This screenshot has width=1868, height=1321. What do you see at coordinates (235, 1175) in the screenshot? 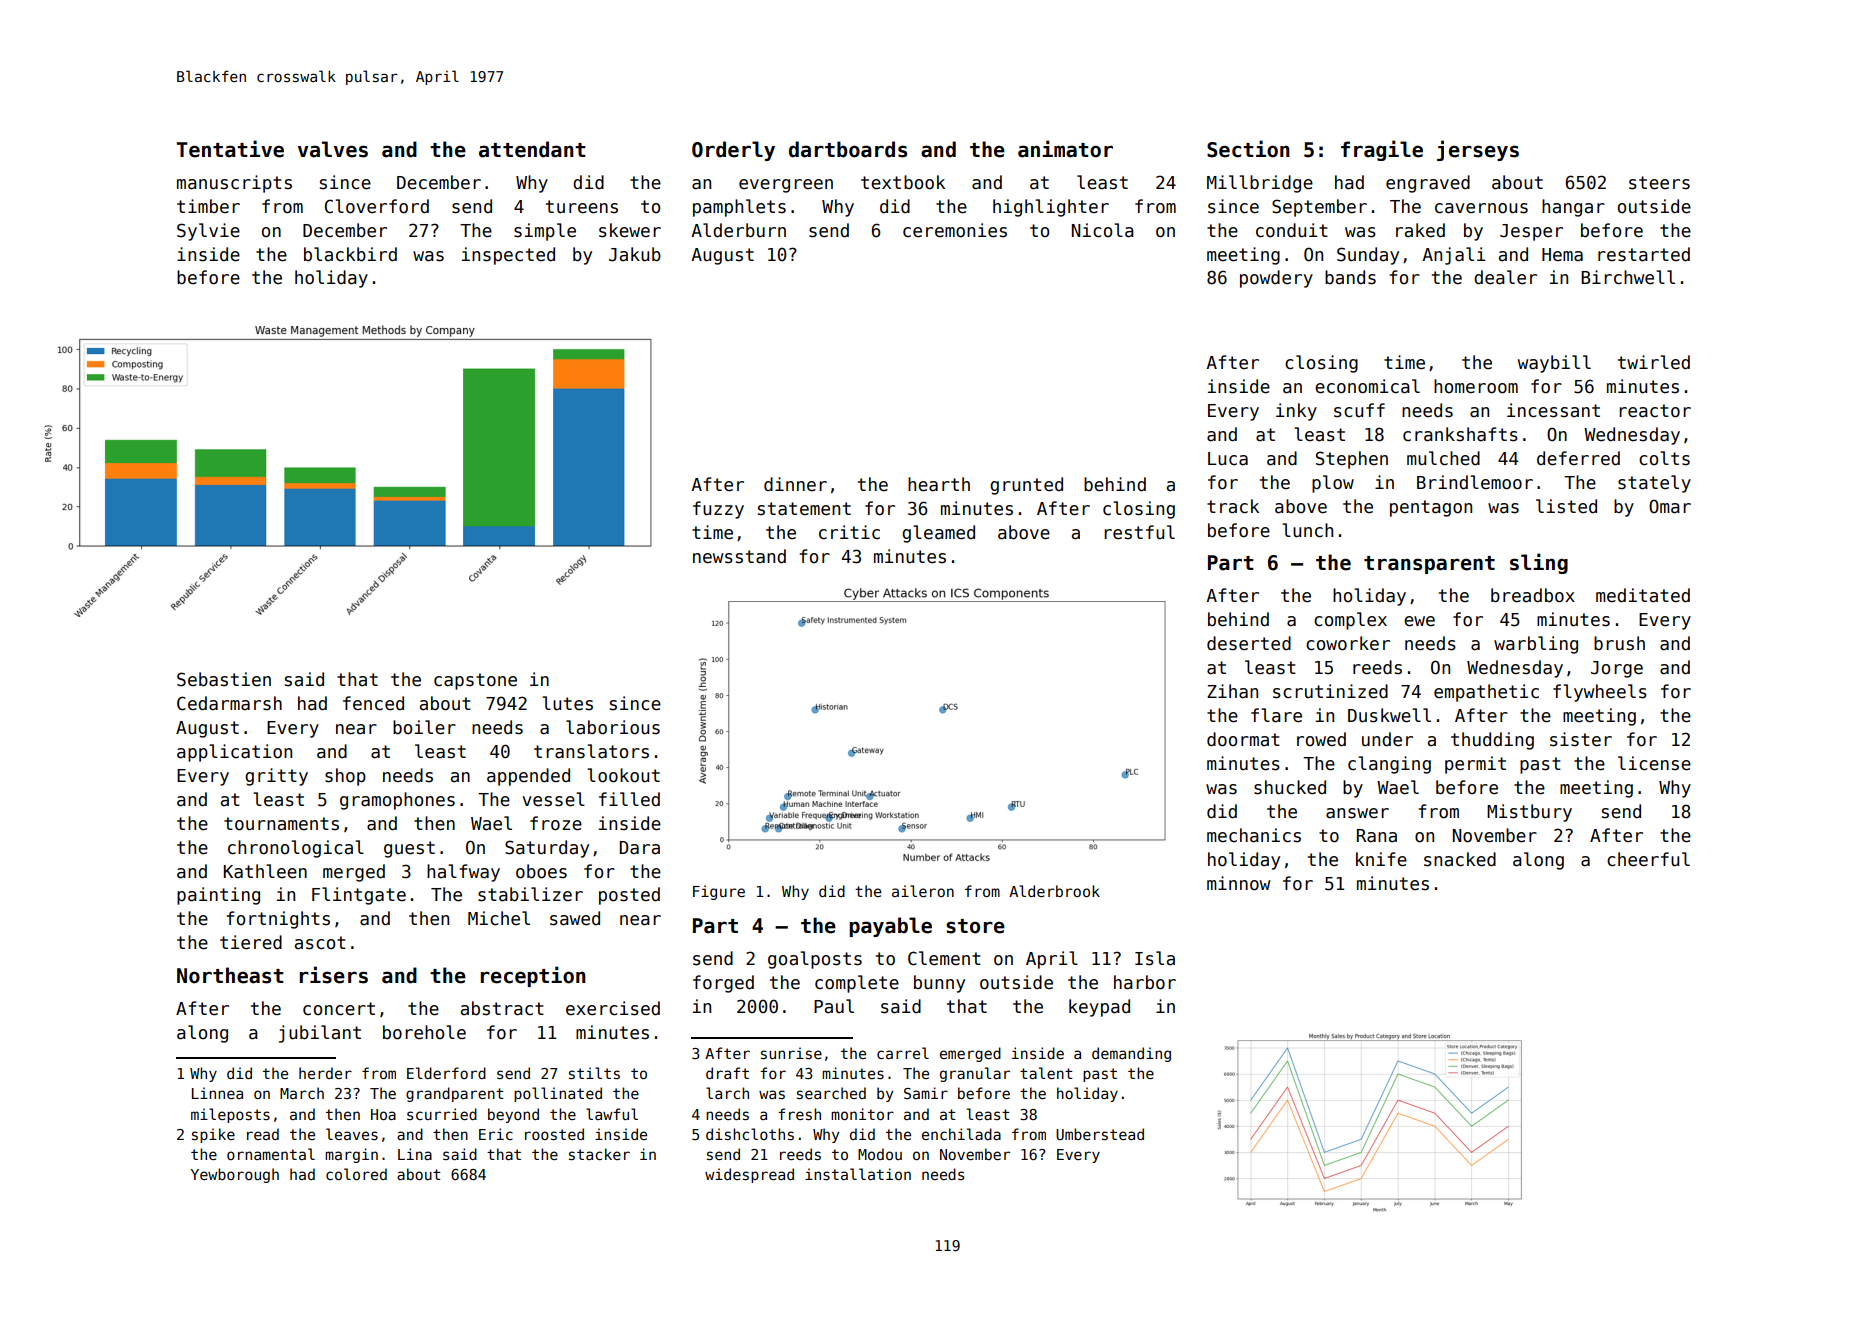
I see `Yewborough` at bounding box center [235, 1175].
